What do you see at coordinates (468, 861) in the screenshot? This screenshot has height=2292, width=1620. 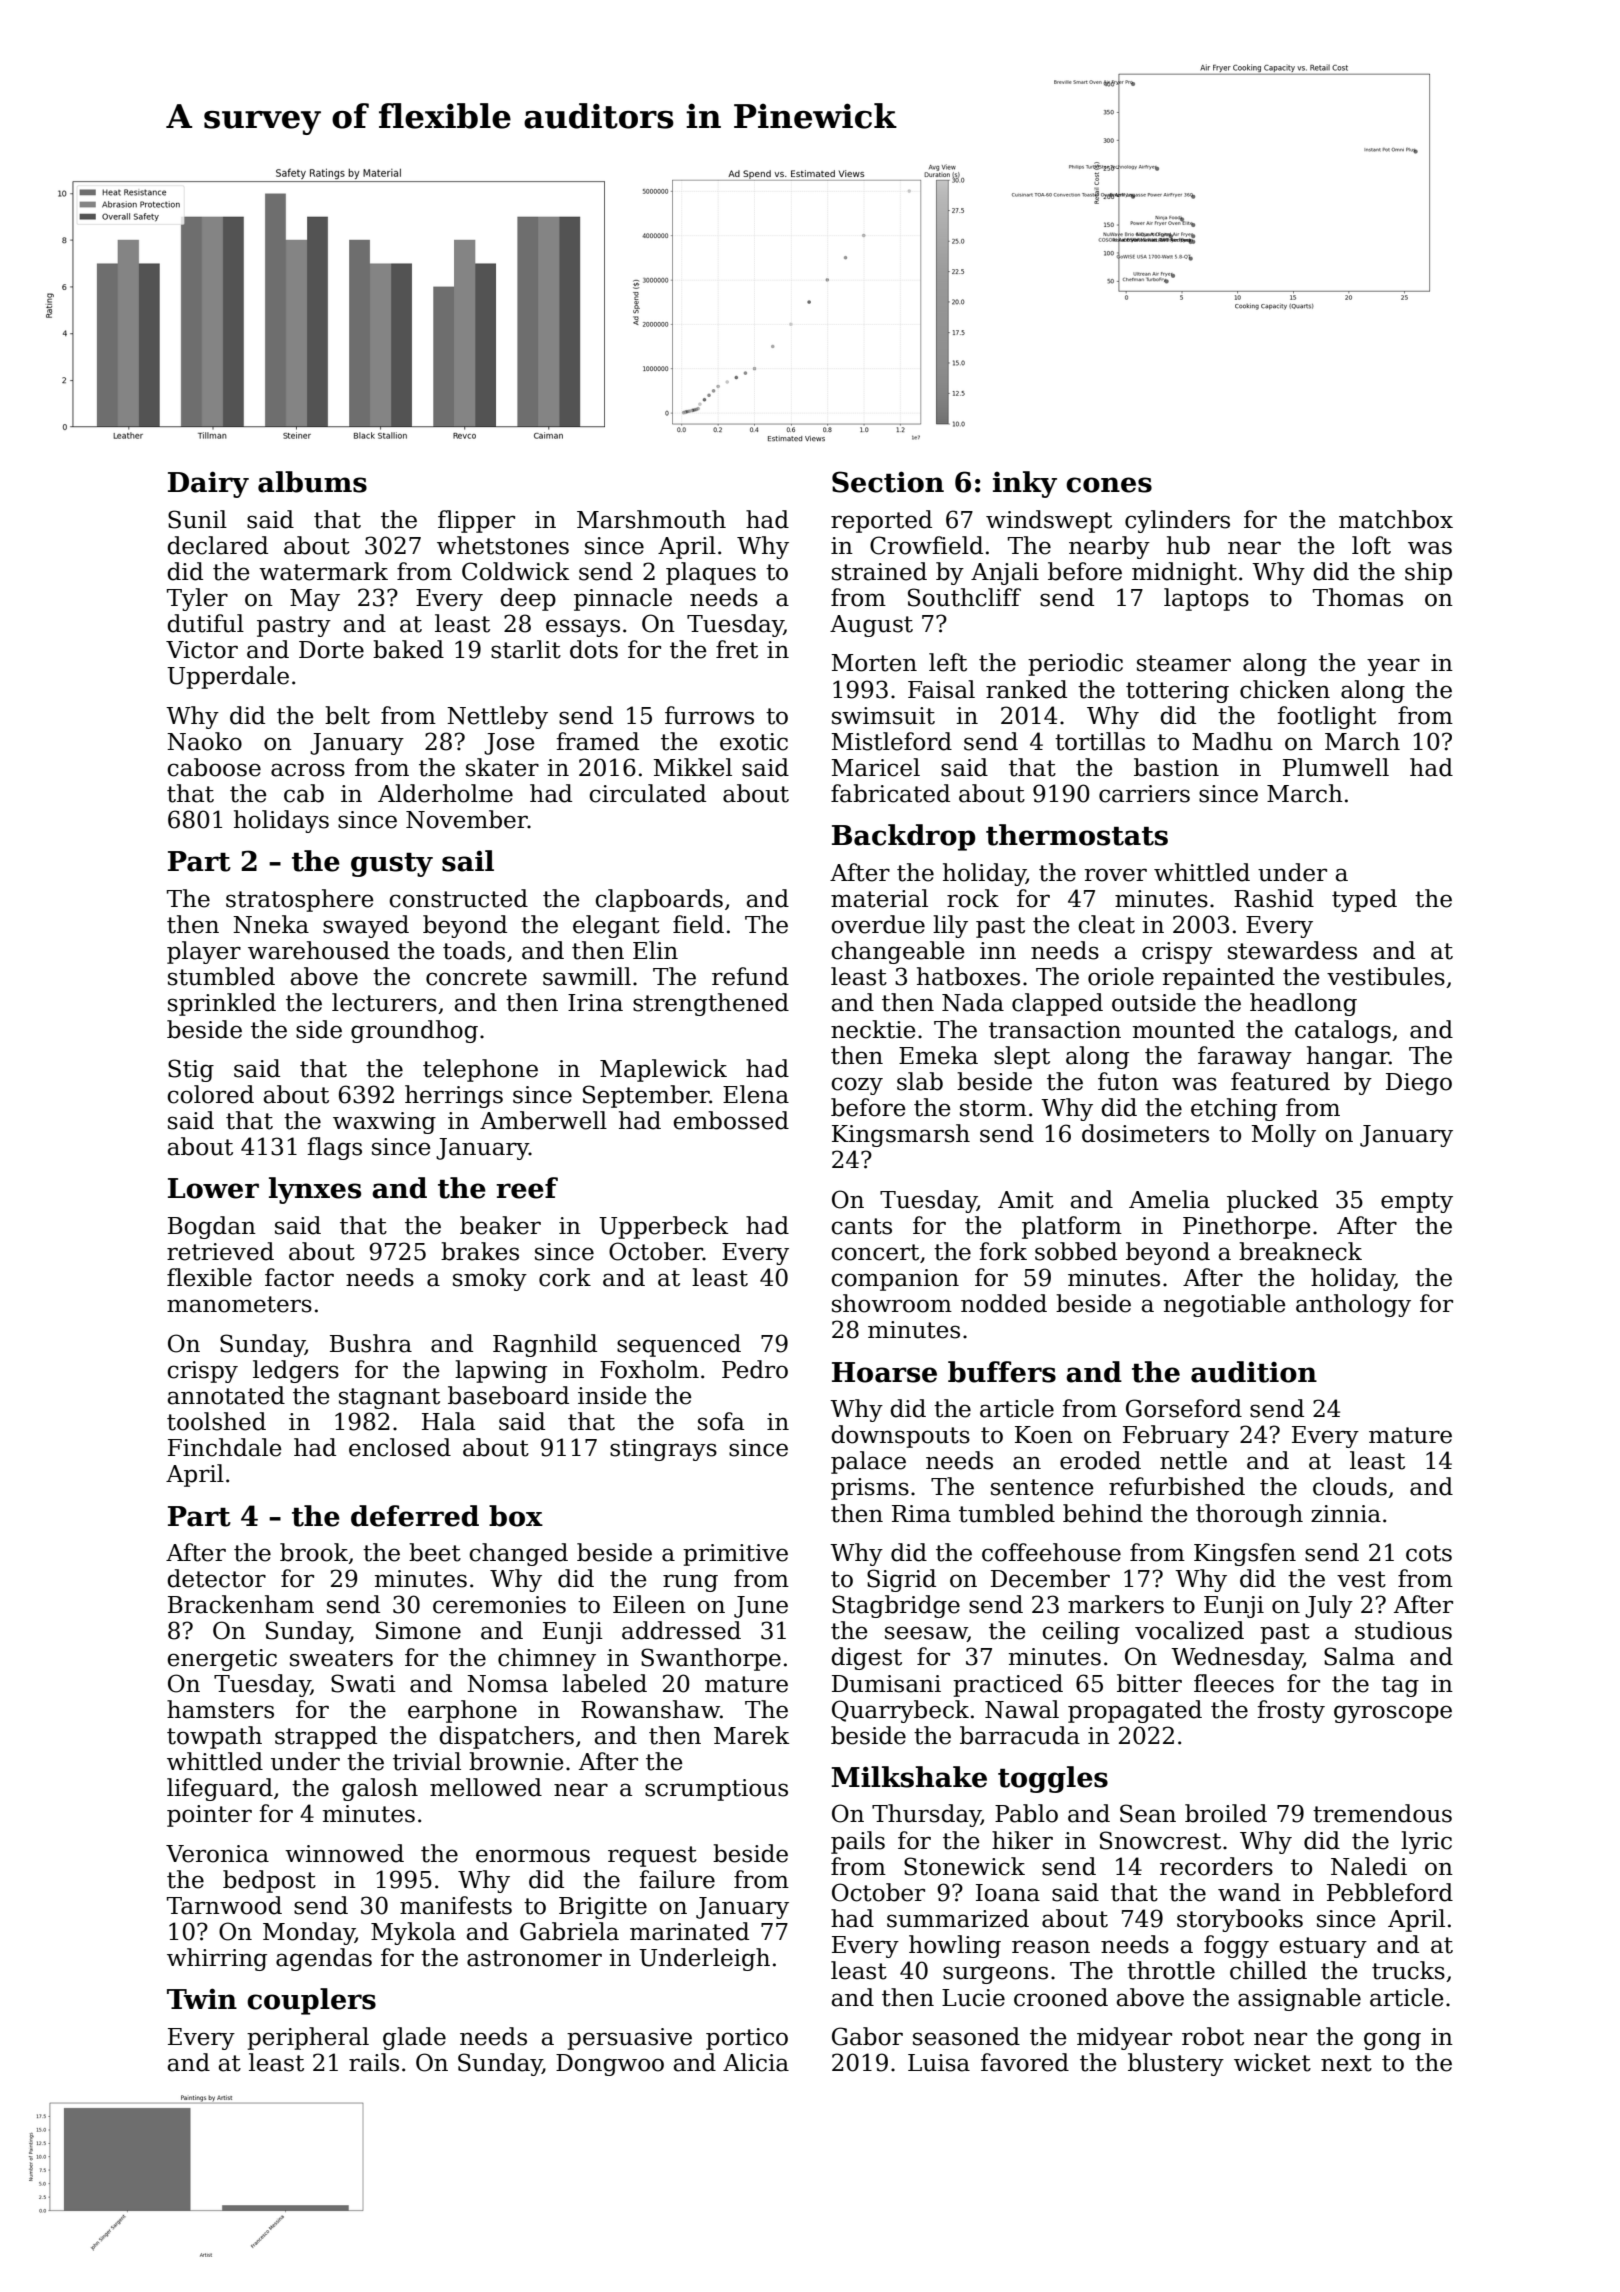 I see `sail` at bounding box center [468, 861].
